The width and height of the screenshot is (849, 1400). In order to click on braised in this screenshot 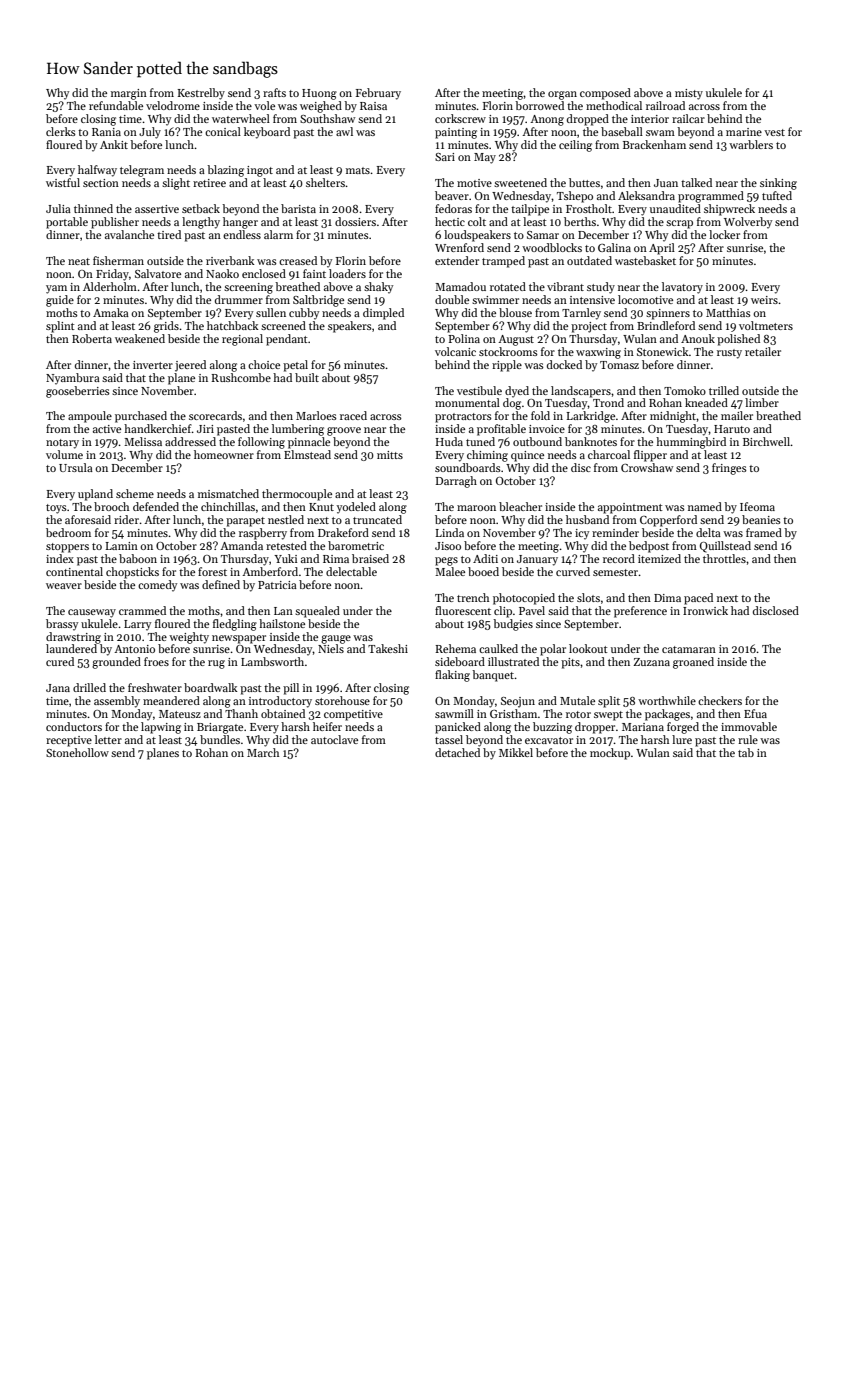, I will do `click(370, 558)`.
